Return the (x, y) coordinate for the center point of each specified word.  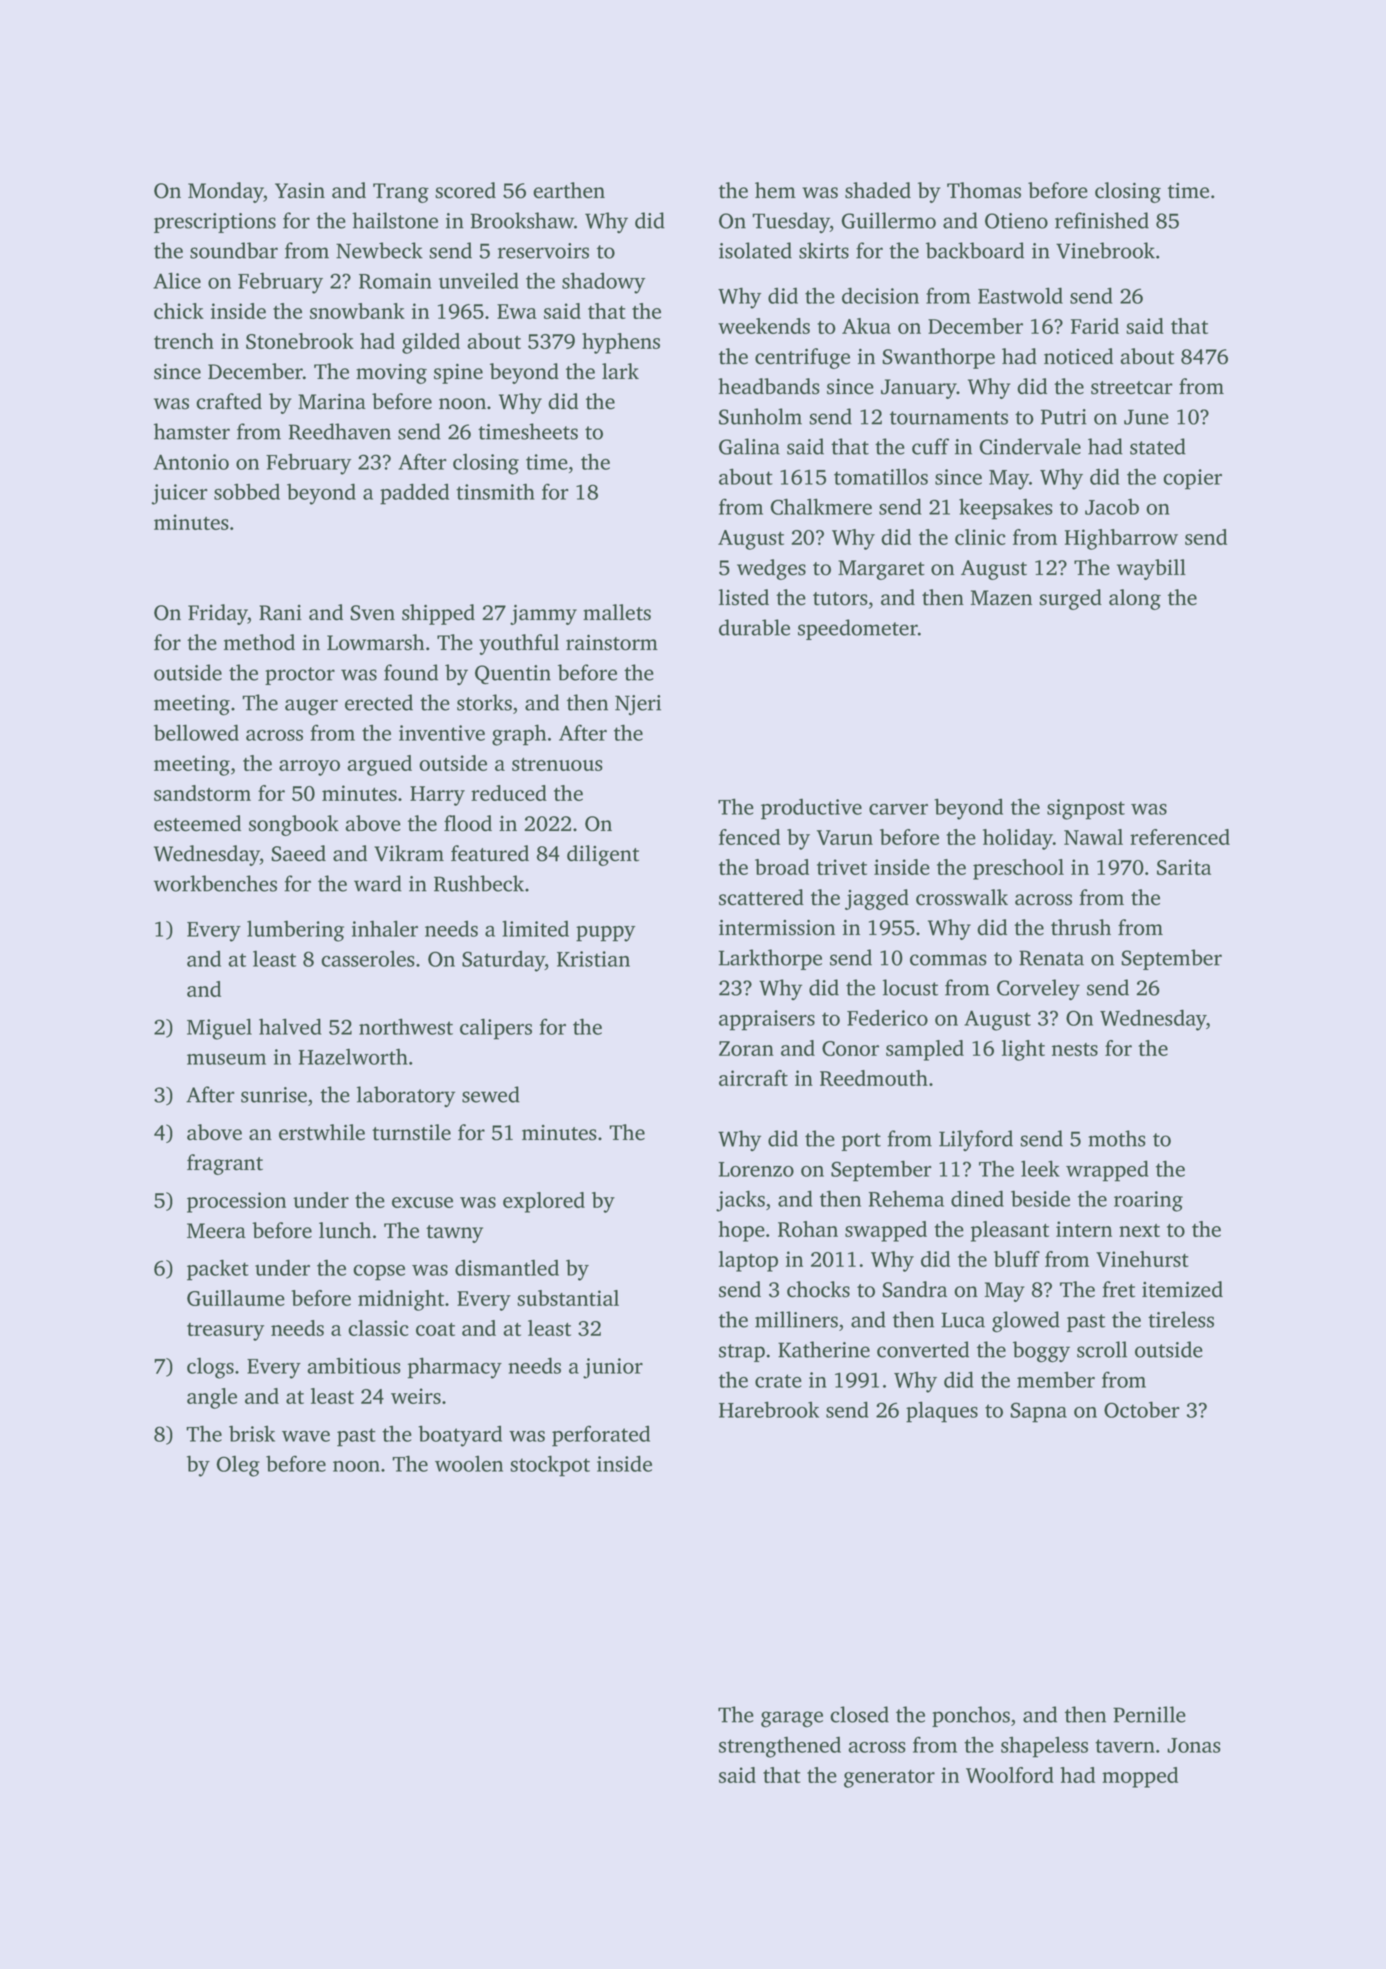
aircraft (753, 1078)
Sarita (1184, 867)
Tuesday (791, 222)
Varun (845, 837)
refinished (1102, 220)
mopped (1140, 1777)
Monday (226, 192)
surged (1070, 599)
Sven (372, 613)
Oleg (238, 1466)
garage (792, 1719)
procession (236, 1202)
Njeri (638, 705)
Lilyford (976, 1140)
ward (378, 883)
